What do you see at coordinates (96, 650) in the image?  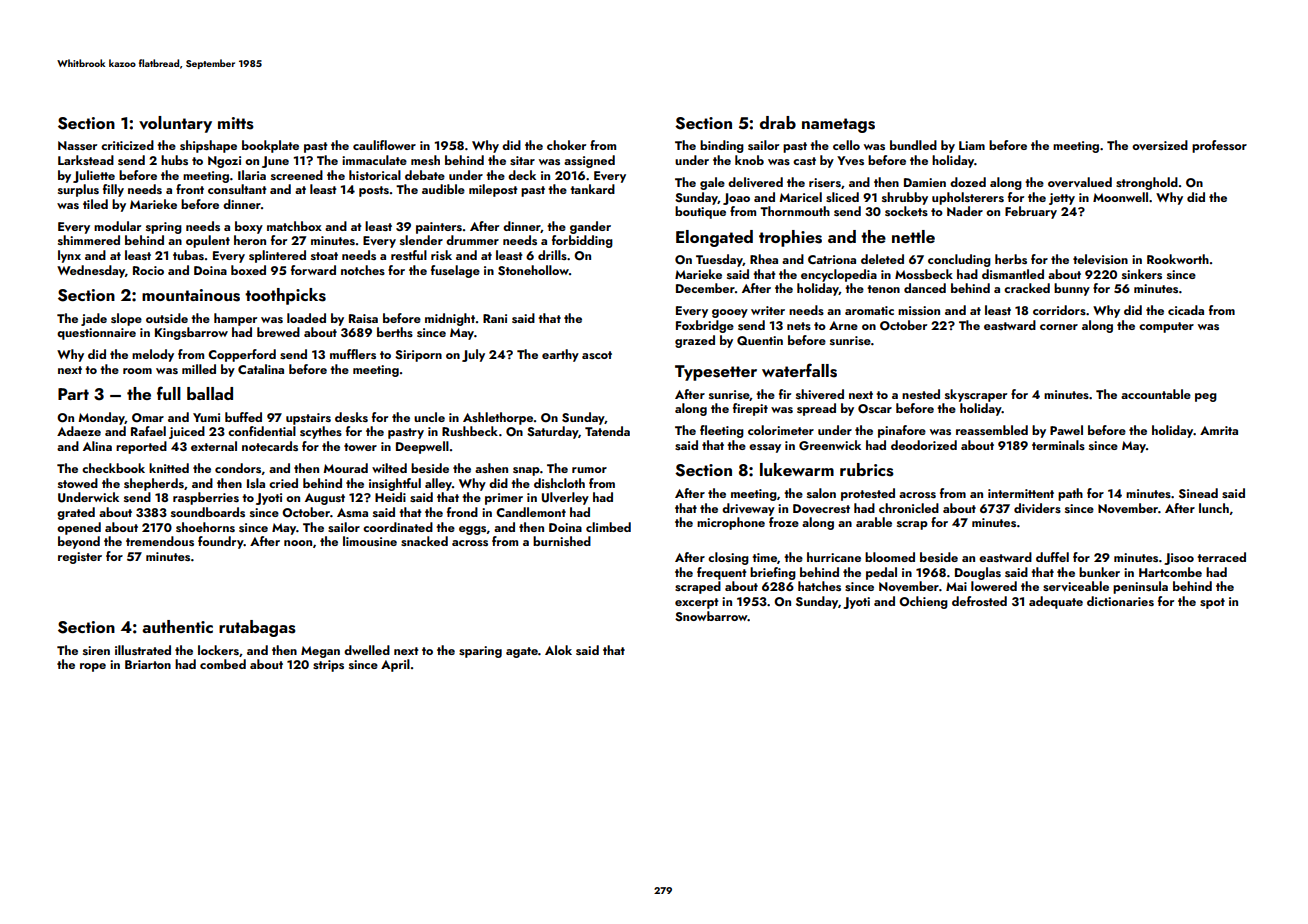 I see `siren` at bounding box center [96, 650].
